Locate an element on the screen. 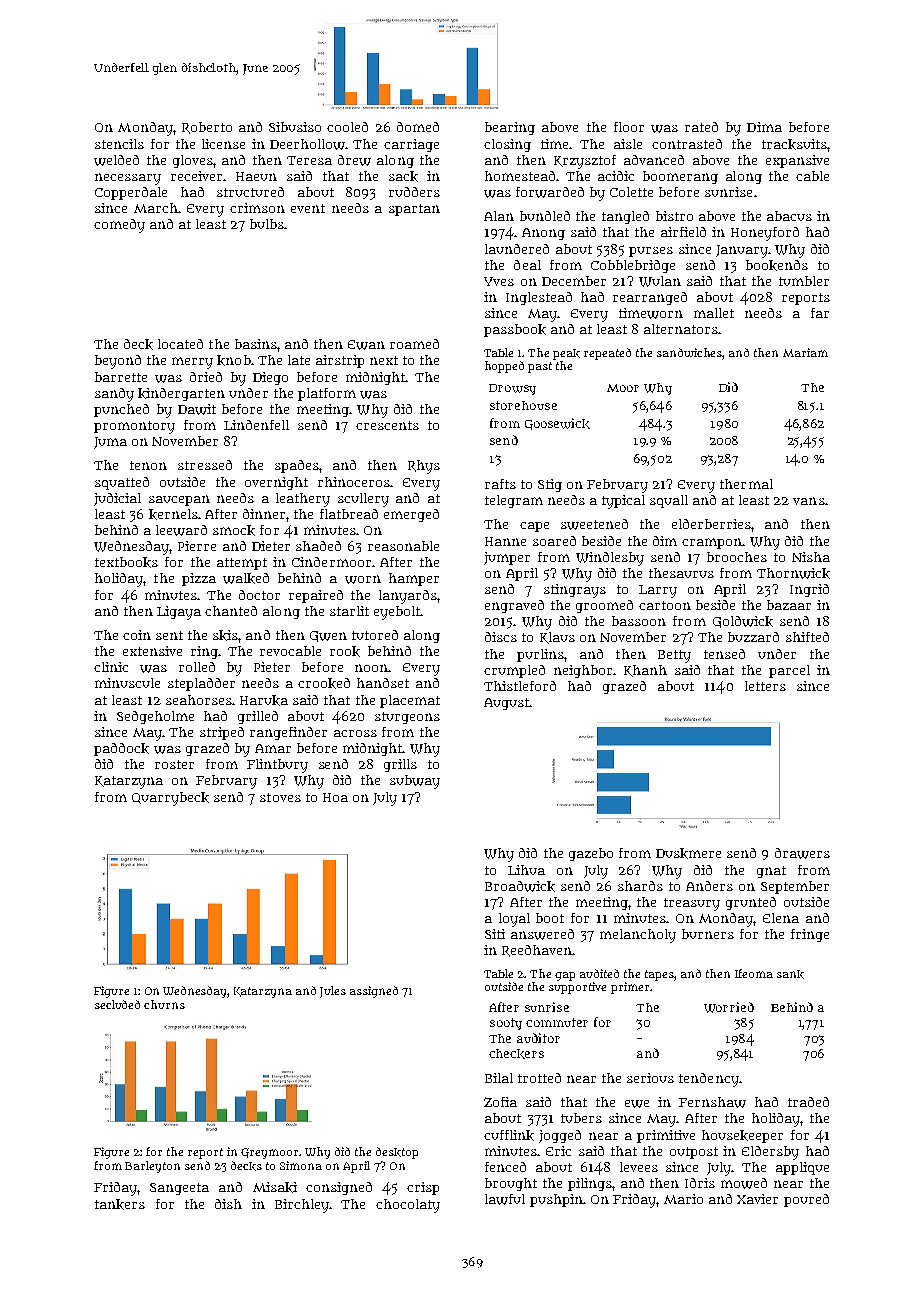 This screenshot has height=1314, width=924. poured is located at coordinates (806, 1200).
